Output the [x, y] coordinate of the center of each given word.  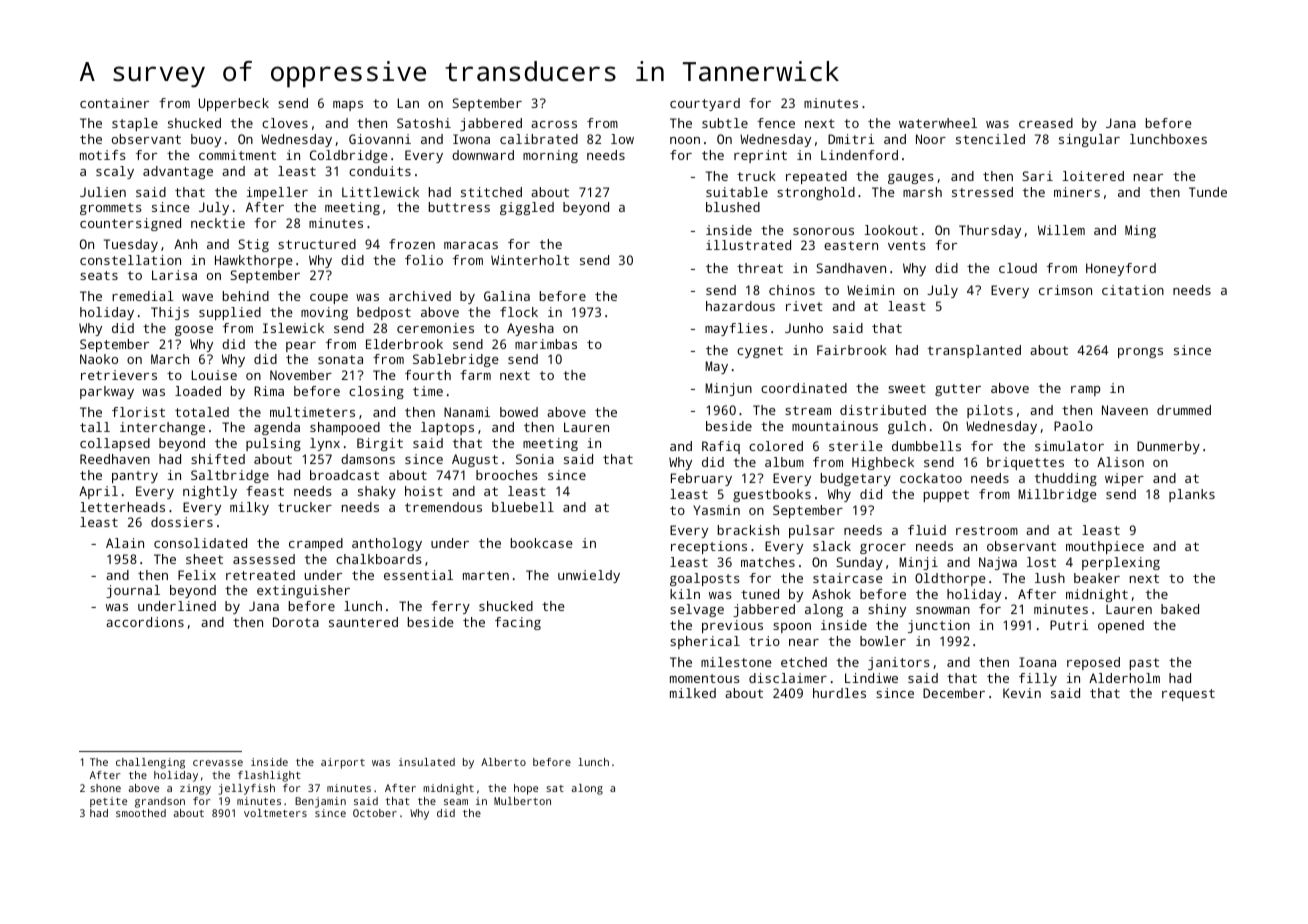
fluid [927, 530]
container [114, 103]
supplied [230, 313]
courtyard [705, 104]
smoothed [141, 813]
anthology [387, 544]
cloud [1018, 268]
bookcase [541, 543]
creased [1046, 123]
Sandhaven [851, 268]
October [375, 813]
